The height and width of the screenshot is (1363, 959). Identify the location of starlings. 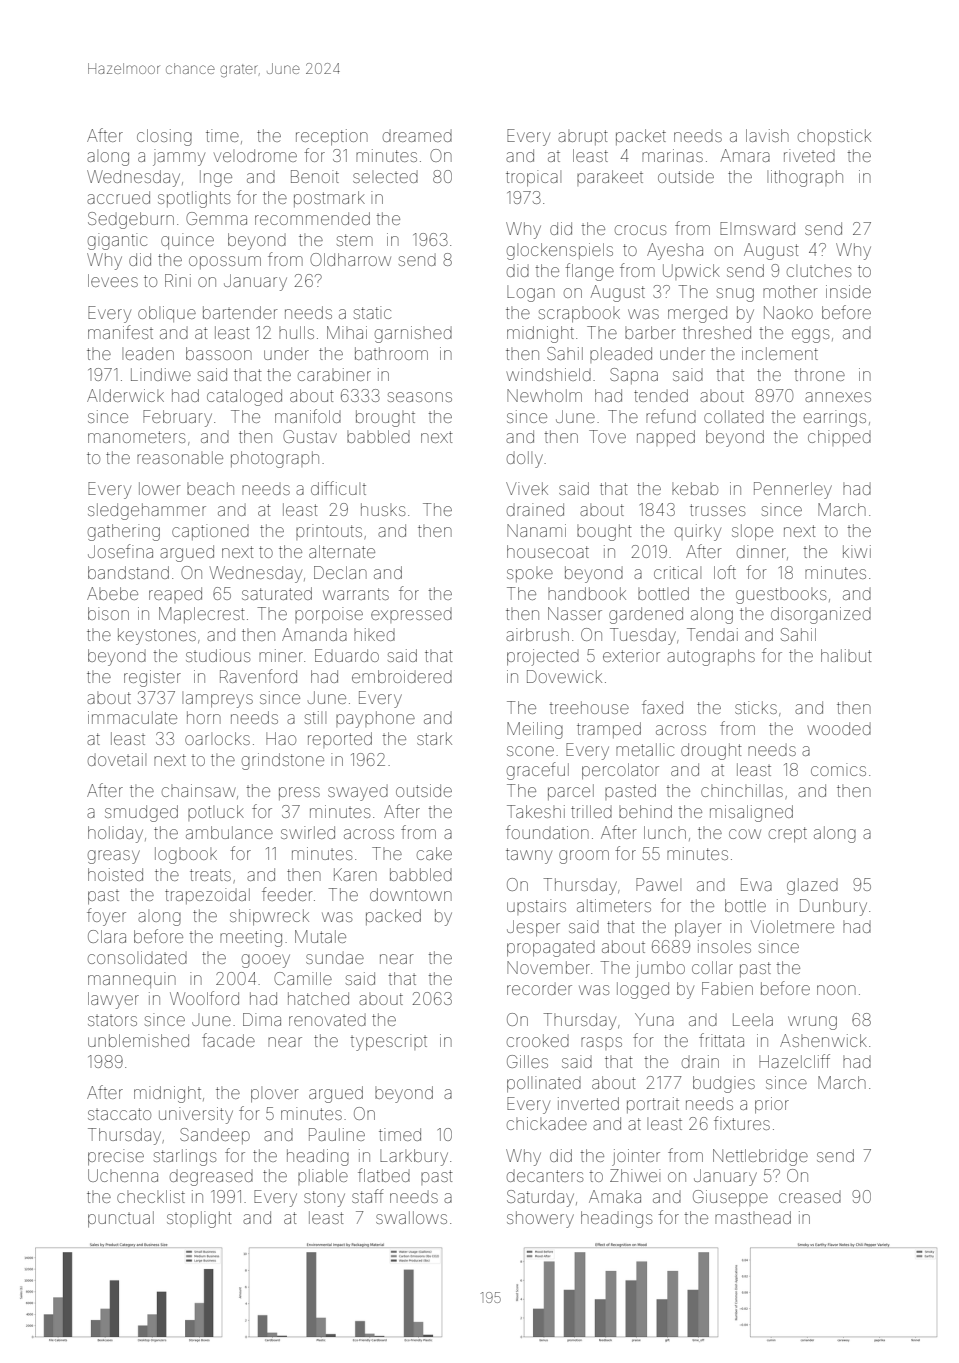
(185, 1157).
